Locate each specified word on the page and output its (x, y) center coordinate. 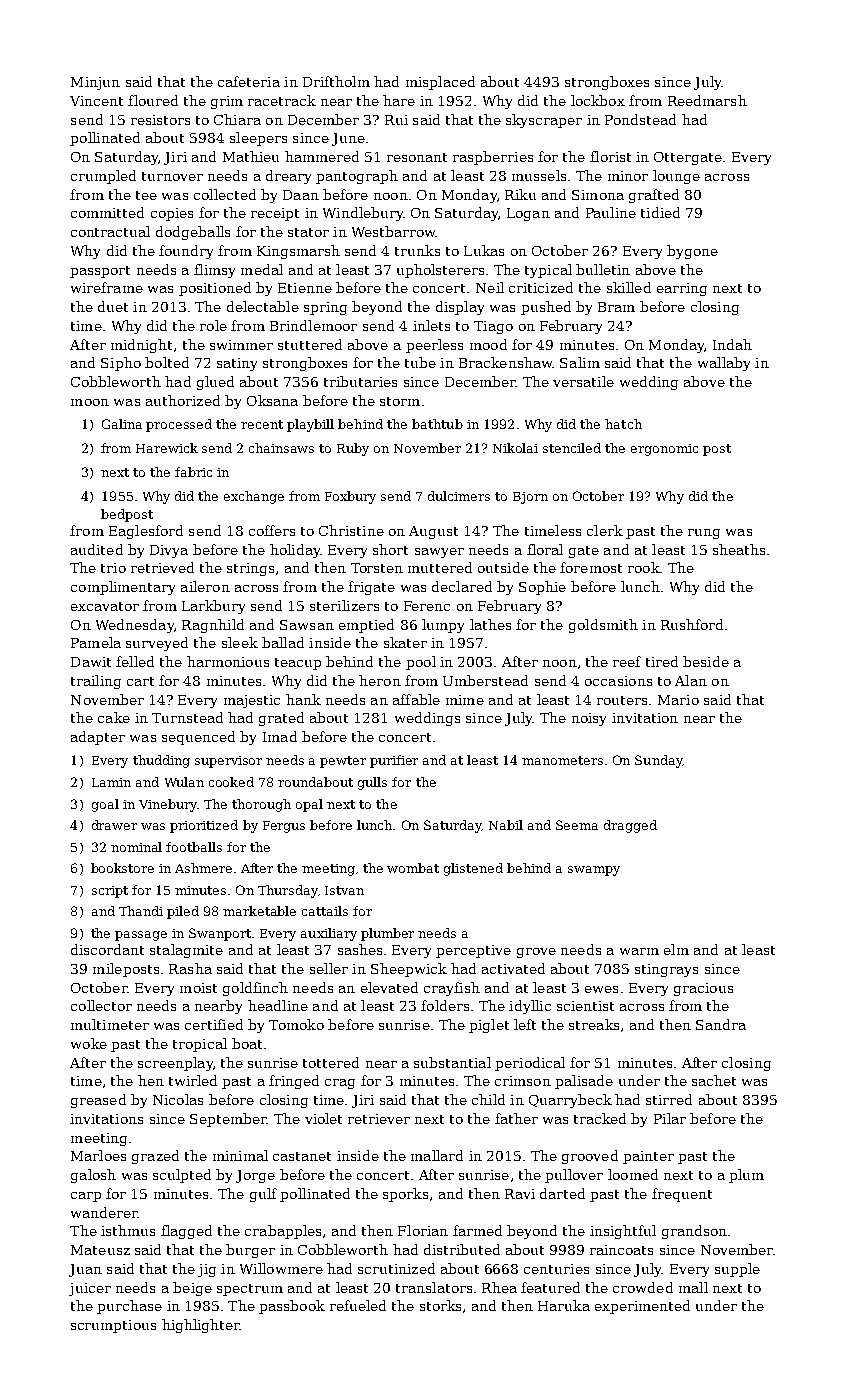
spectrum (250, 1290)
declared (462, 586)
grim (227, 102)
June (348, 139)
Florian (423, 1230)
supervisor (228, 762)
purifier (394, 761)
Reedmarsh (707, 100)
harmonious (228, 661)
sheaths (739, 549)
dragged (630, 826)
